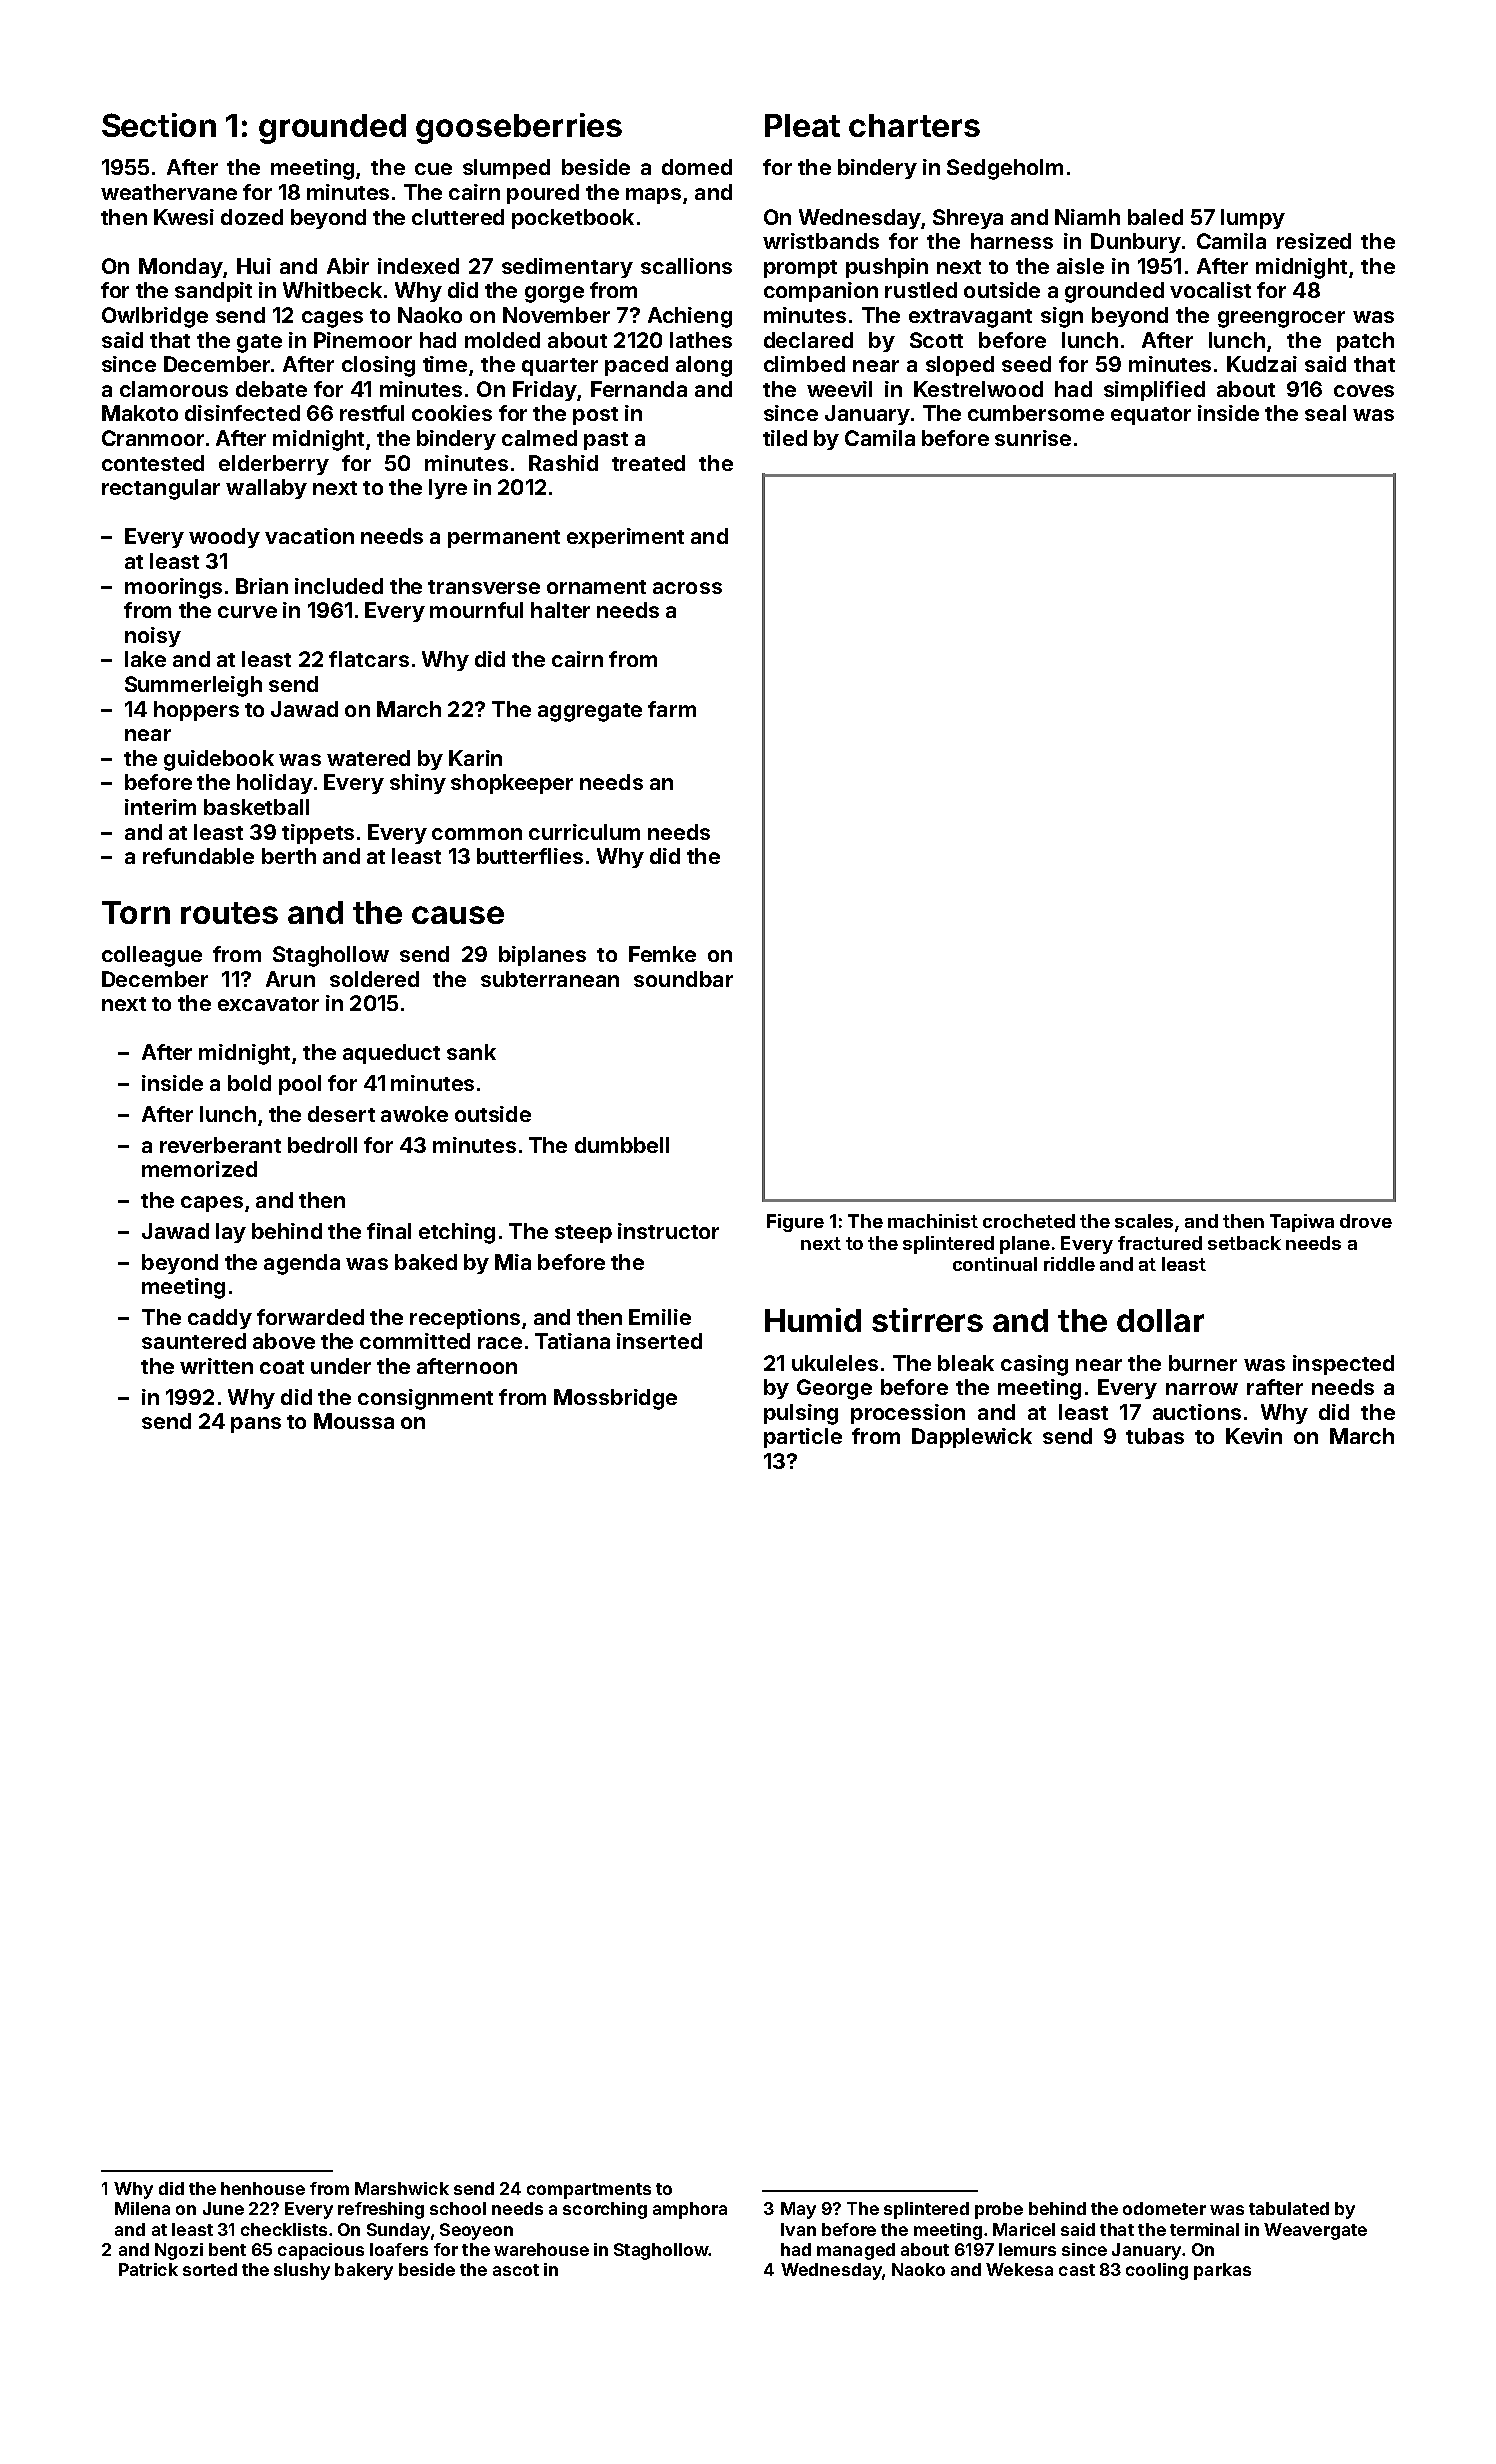  What do you see at coordinates (321, 2251) in the screenshot?
I see `capacious` at bounding box center [321, 2251].
